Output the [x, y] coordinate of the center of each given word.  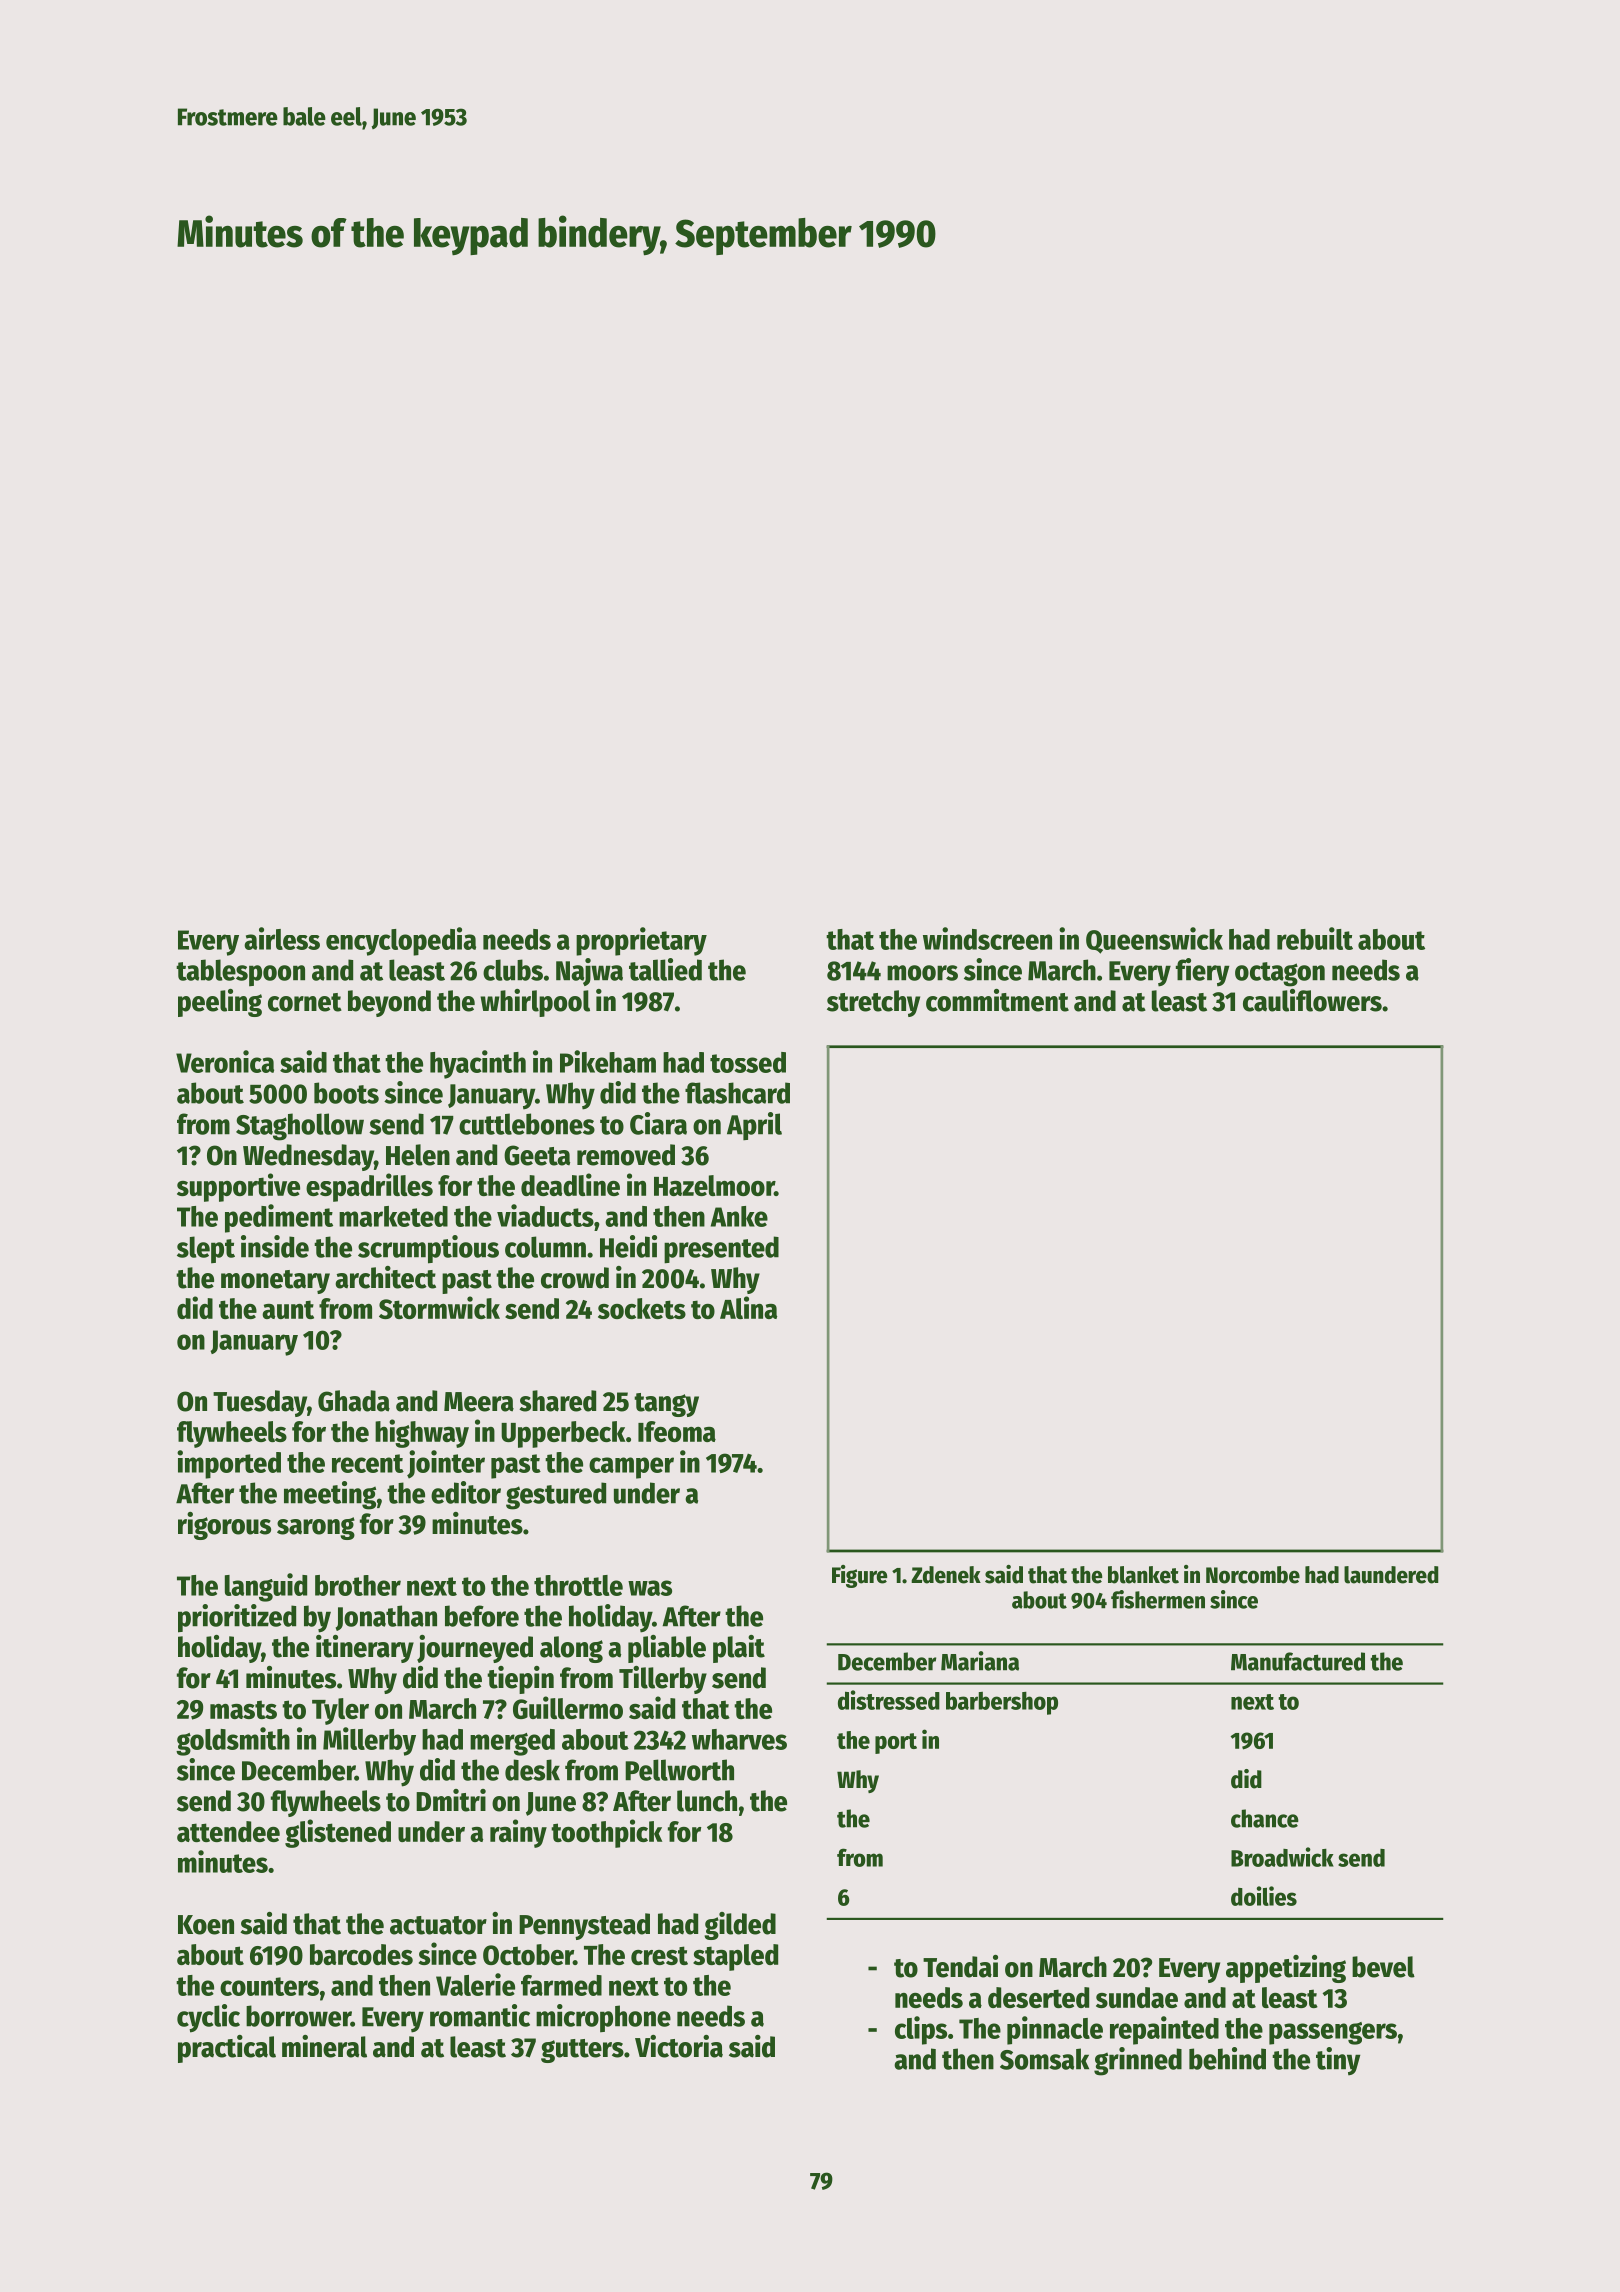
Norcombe [1253, 1575]
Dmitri [451, 1800]
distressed [889, 1700]
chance [1265, 1818]
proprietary [641, 941]
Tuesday [260, 1403]
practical [227, 2049]
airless [282, 938]
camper [631, 1468]
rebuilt [1315, 938]
